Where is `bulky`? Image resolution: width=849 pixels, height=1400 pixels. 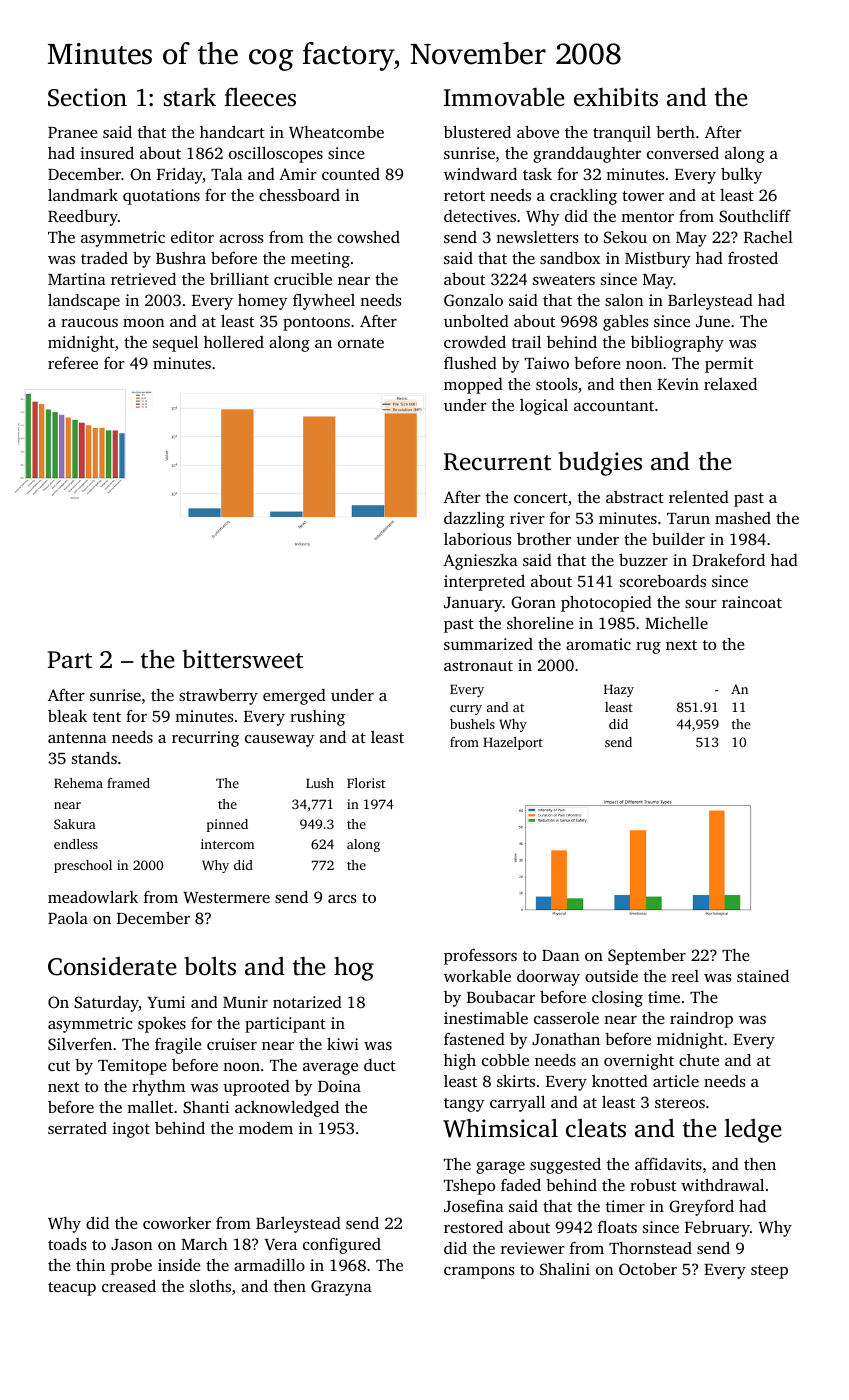
bulky is located at coordinates (741, 175).
